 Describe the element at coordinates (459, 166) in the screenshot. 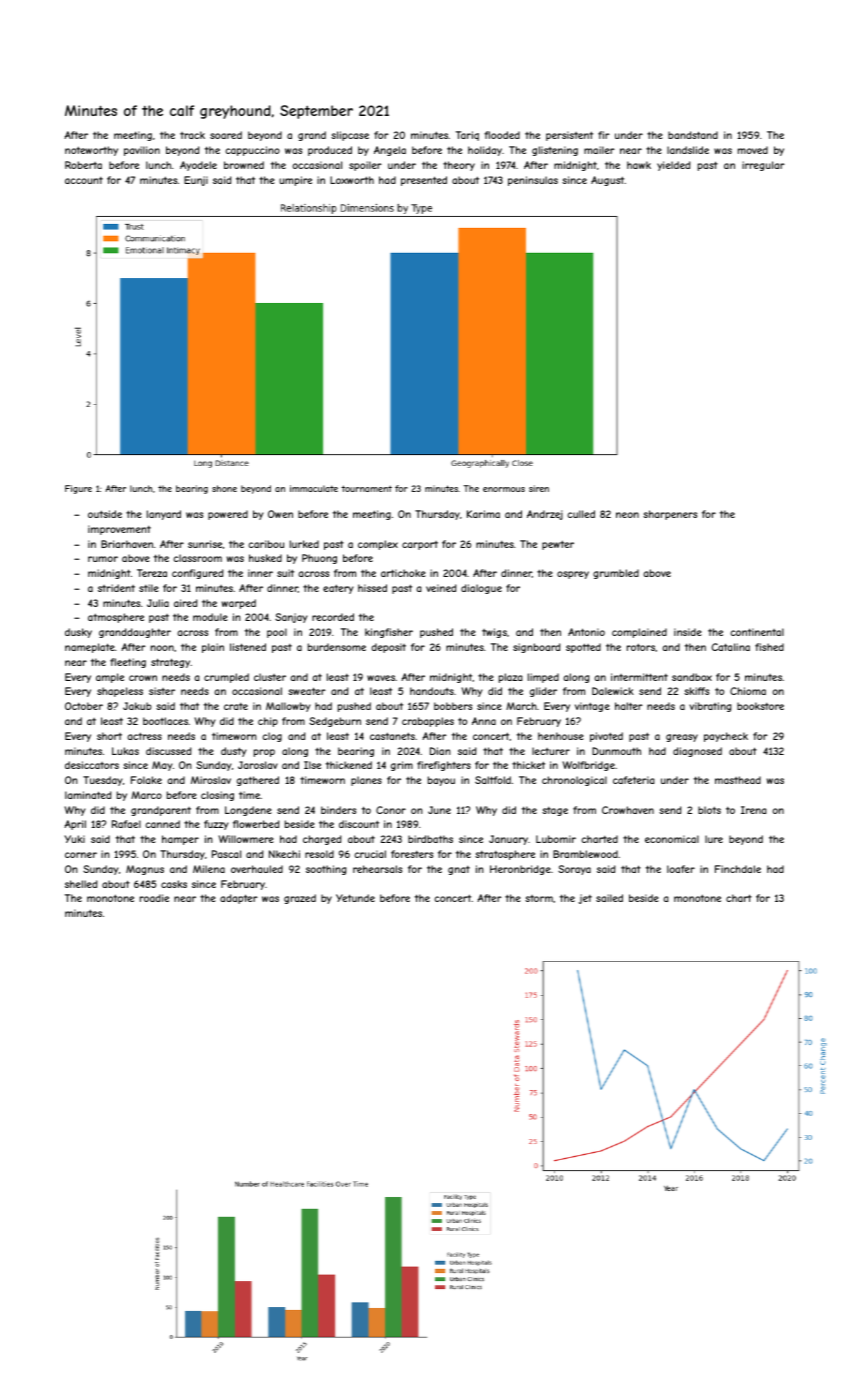

I see `theory` at that location.
